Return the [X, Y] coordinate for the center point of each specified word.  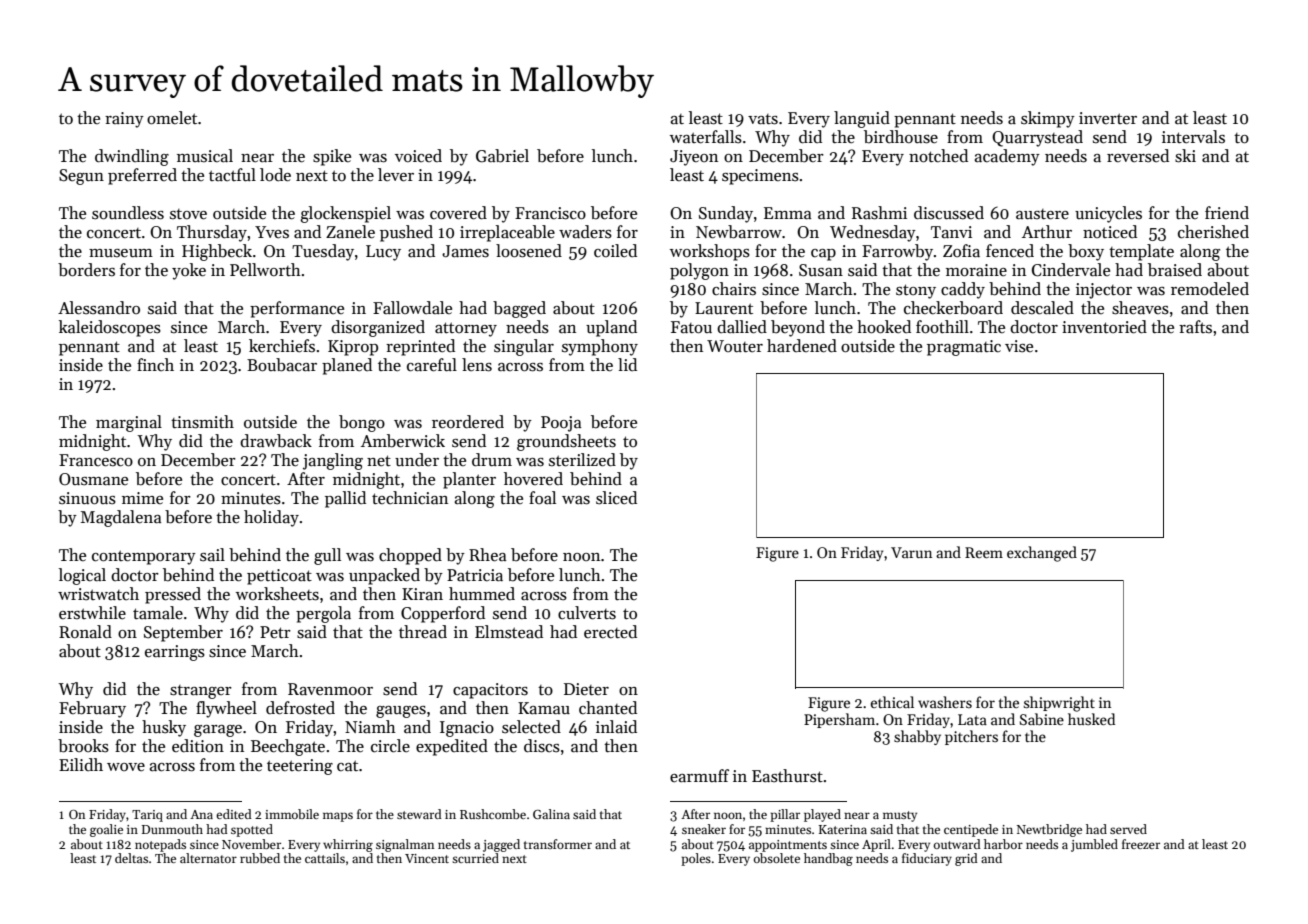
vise [1019, 346]
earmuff [699, 776]
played [822, 815]
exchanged [1042, 554]
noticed [1110, 232]
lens [477, 365]
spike [332, 157]
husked [1091, 719]
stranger [201, 692]
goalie [106, 830]
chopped [410, 556]
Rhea [488, 555]
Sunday [726, 214]
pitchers [971, 737]
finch [155, 364]
